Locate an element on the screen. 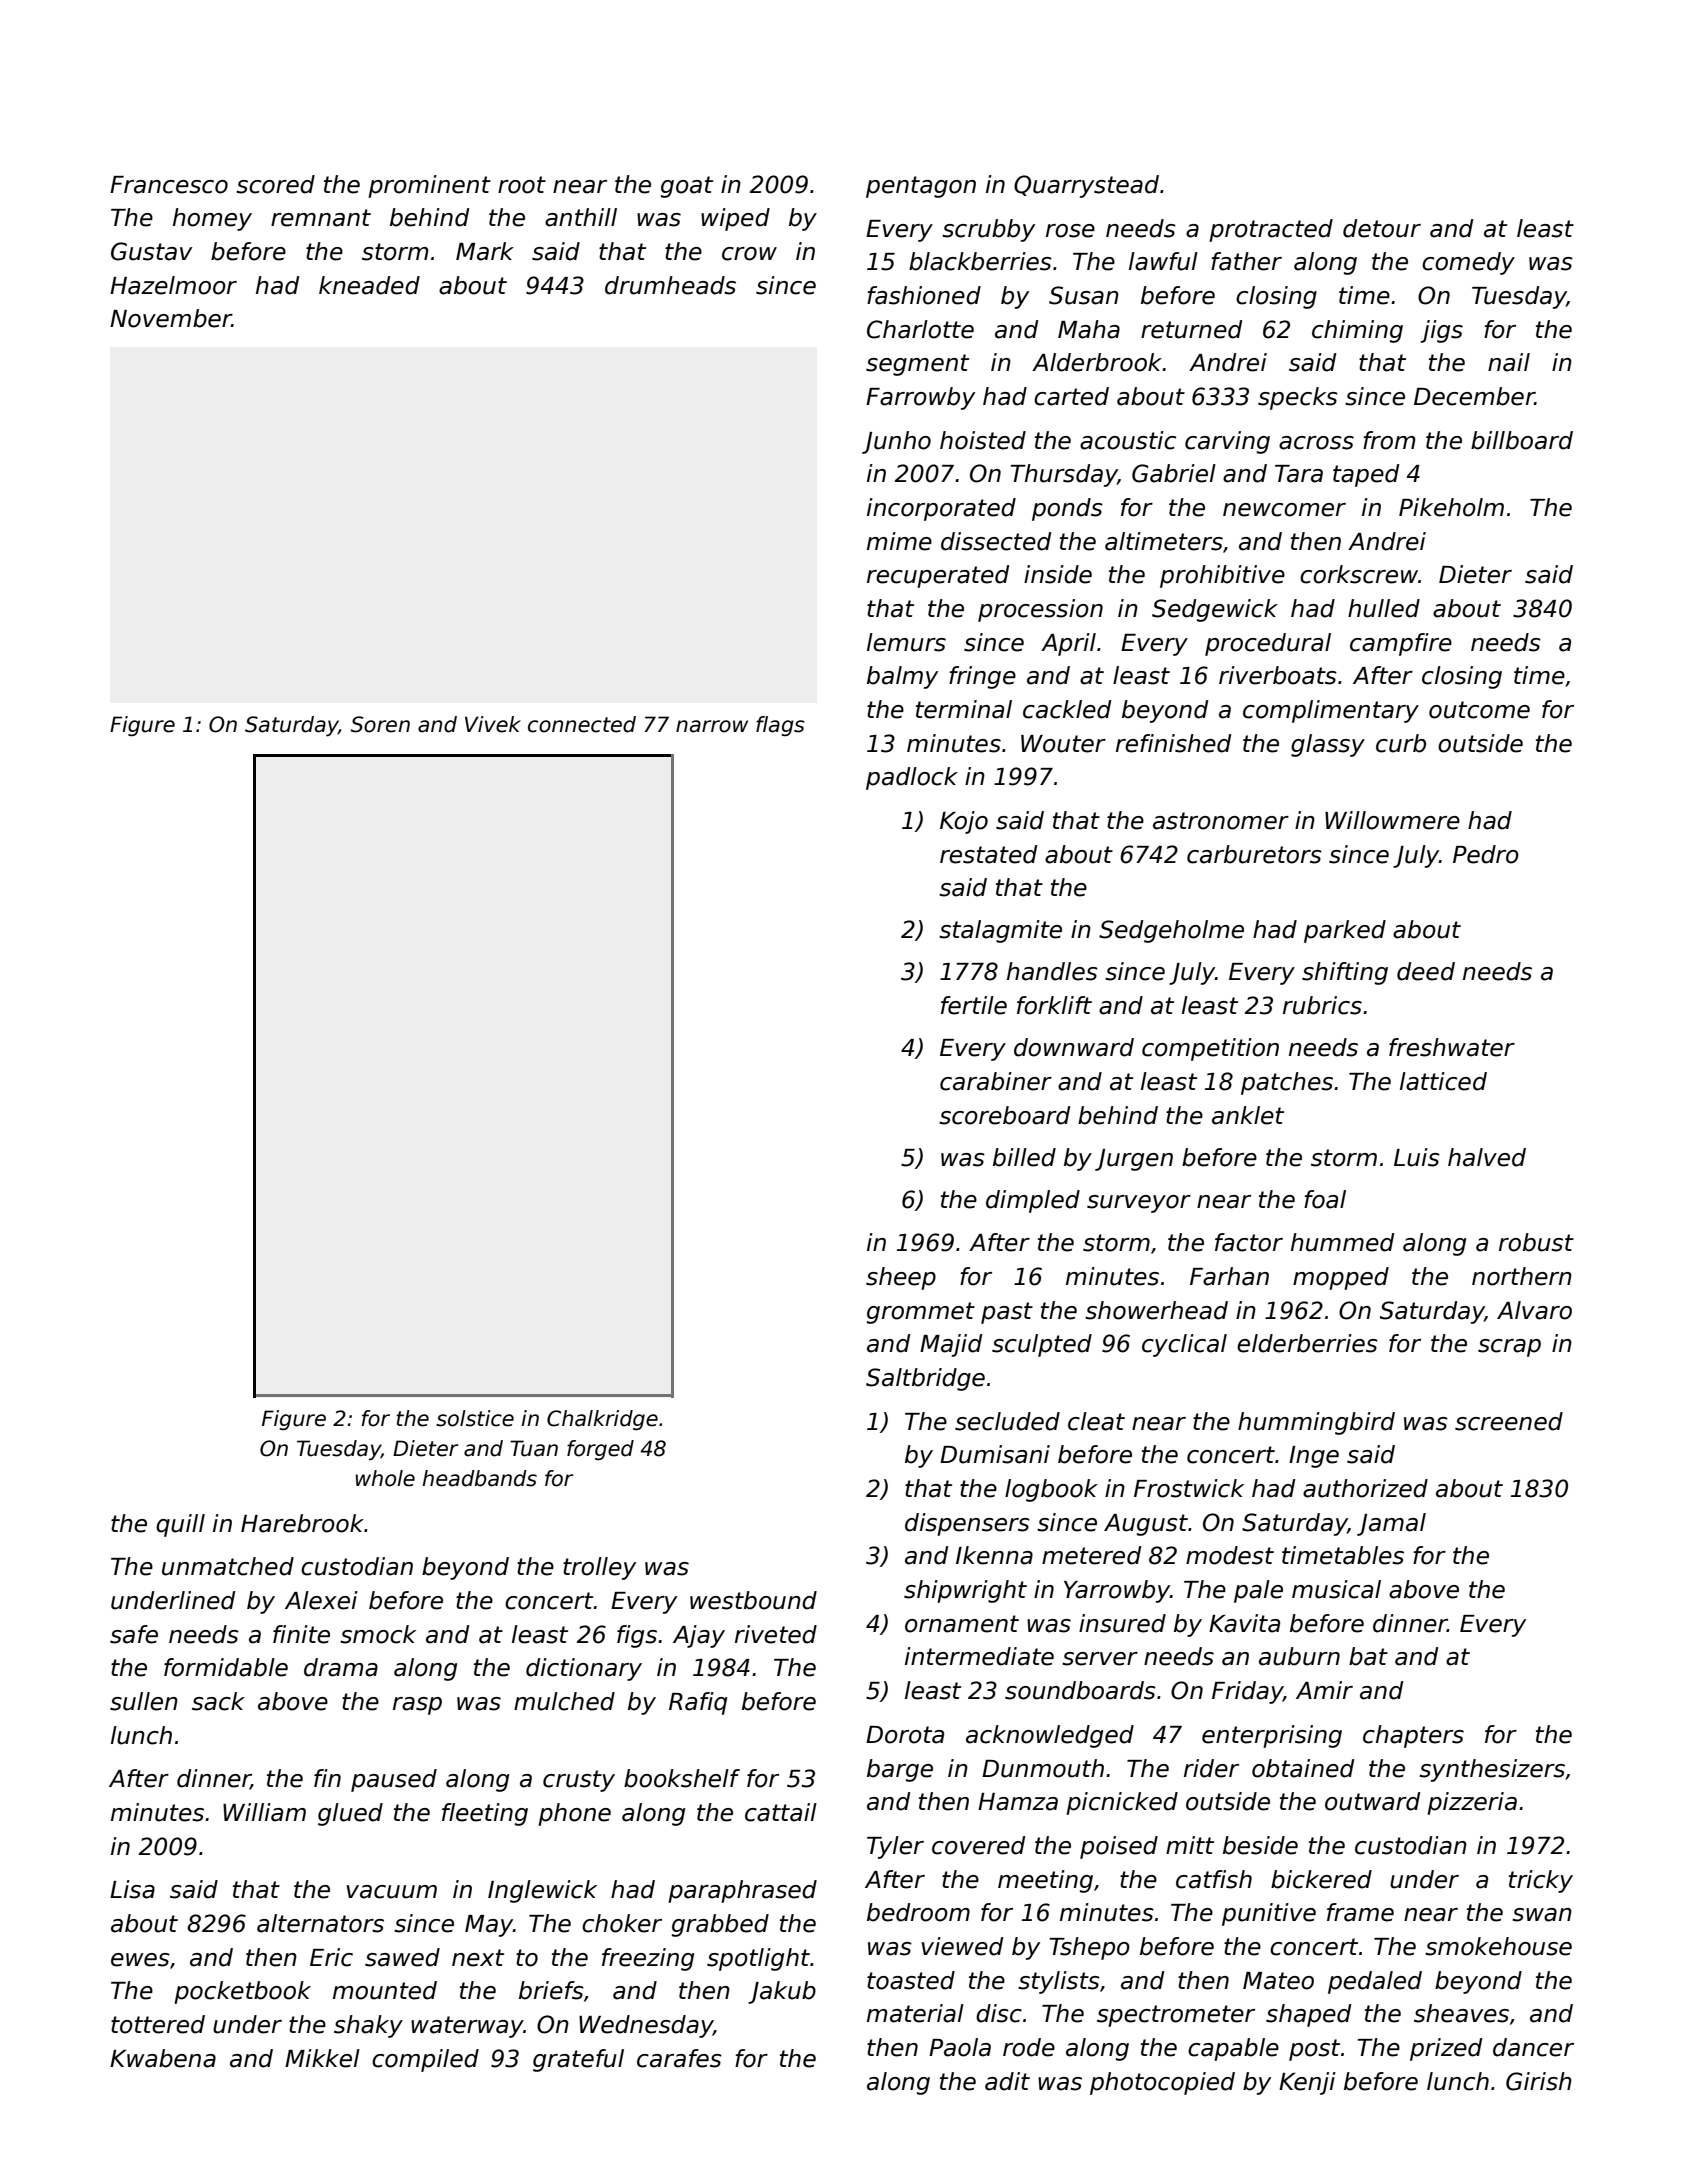 The height and width of the screenshot is (2178, 1683). solstice is located at coordinates (475, 1418).
